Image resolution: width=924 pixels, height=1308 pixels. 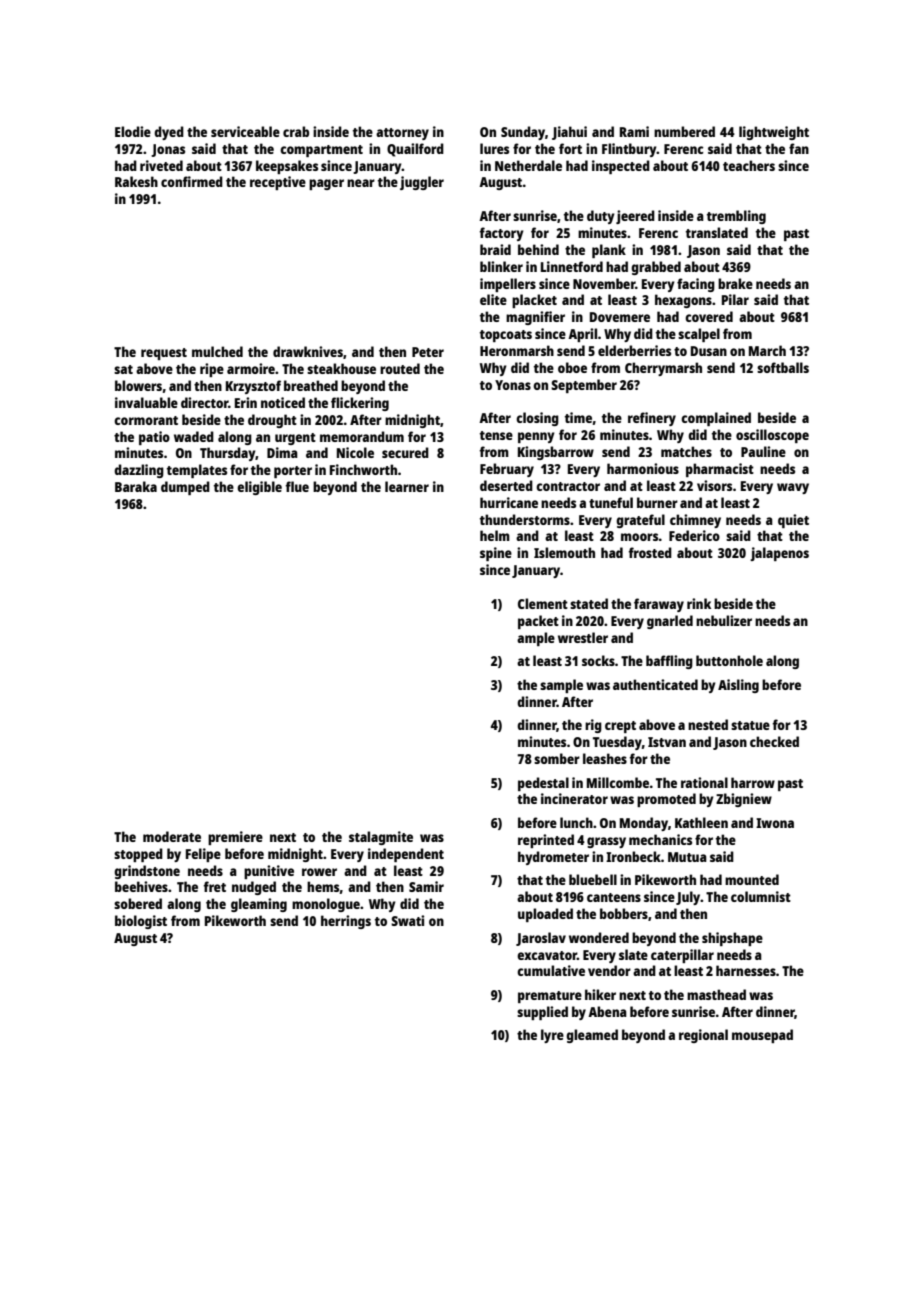 I want to click on Rakesh, so click(x=136, y=181).
